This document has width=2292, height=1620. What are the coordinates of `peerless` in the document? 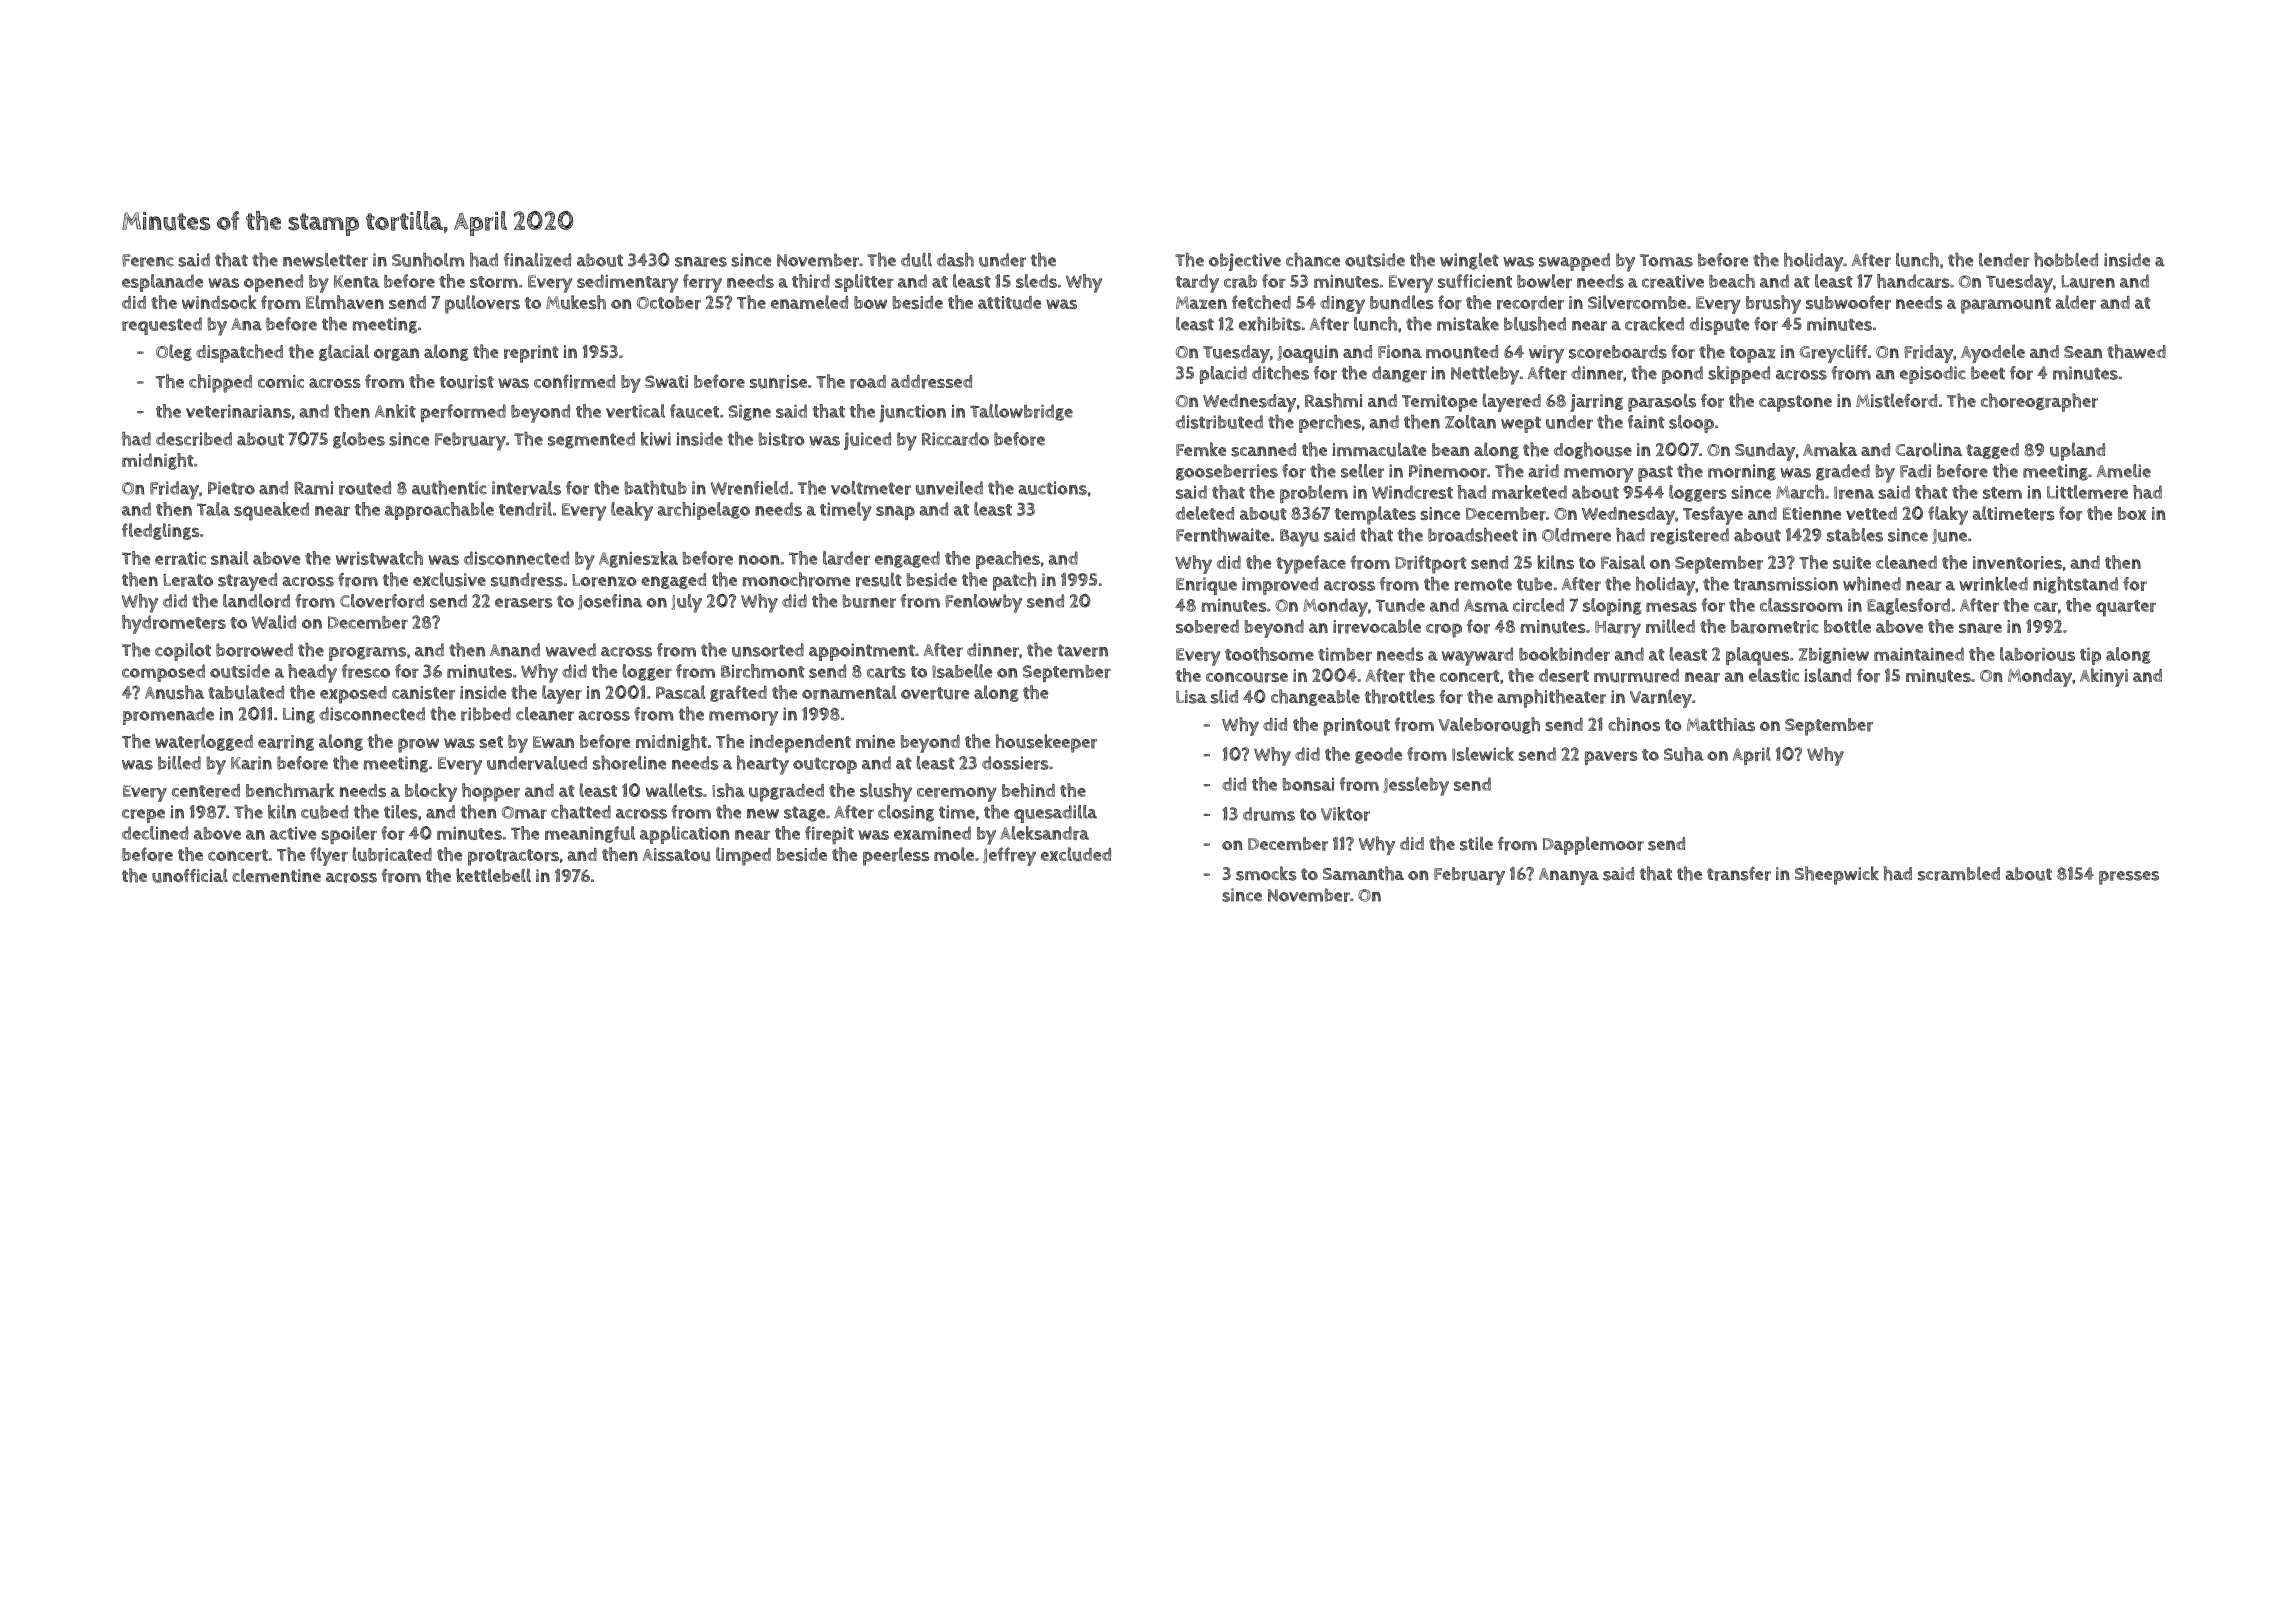 It's located at (896, 856).
